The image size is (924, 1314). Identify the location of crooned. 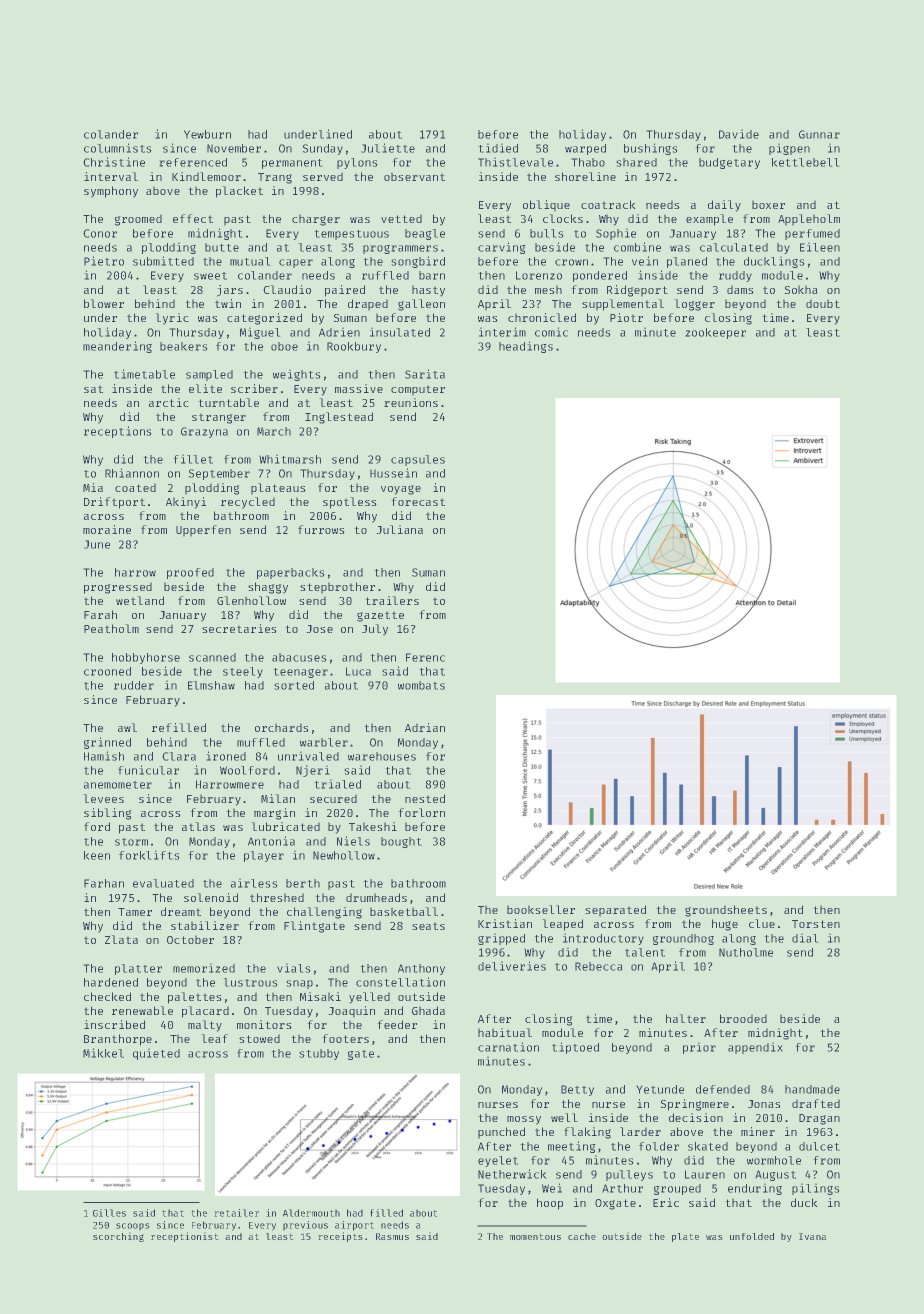
(107, 671).
